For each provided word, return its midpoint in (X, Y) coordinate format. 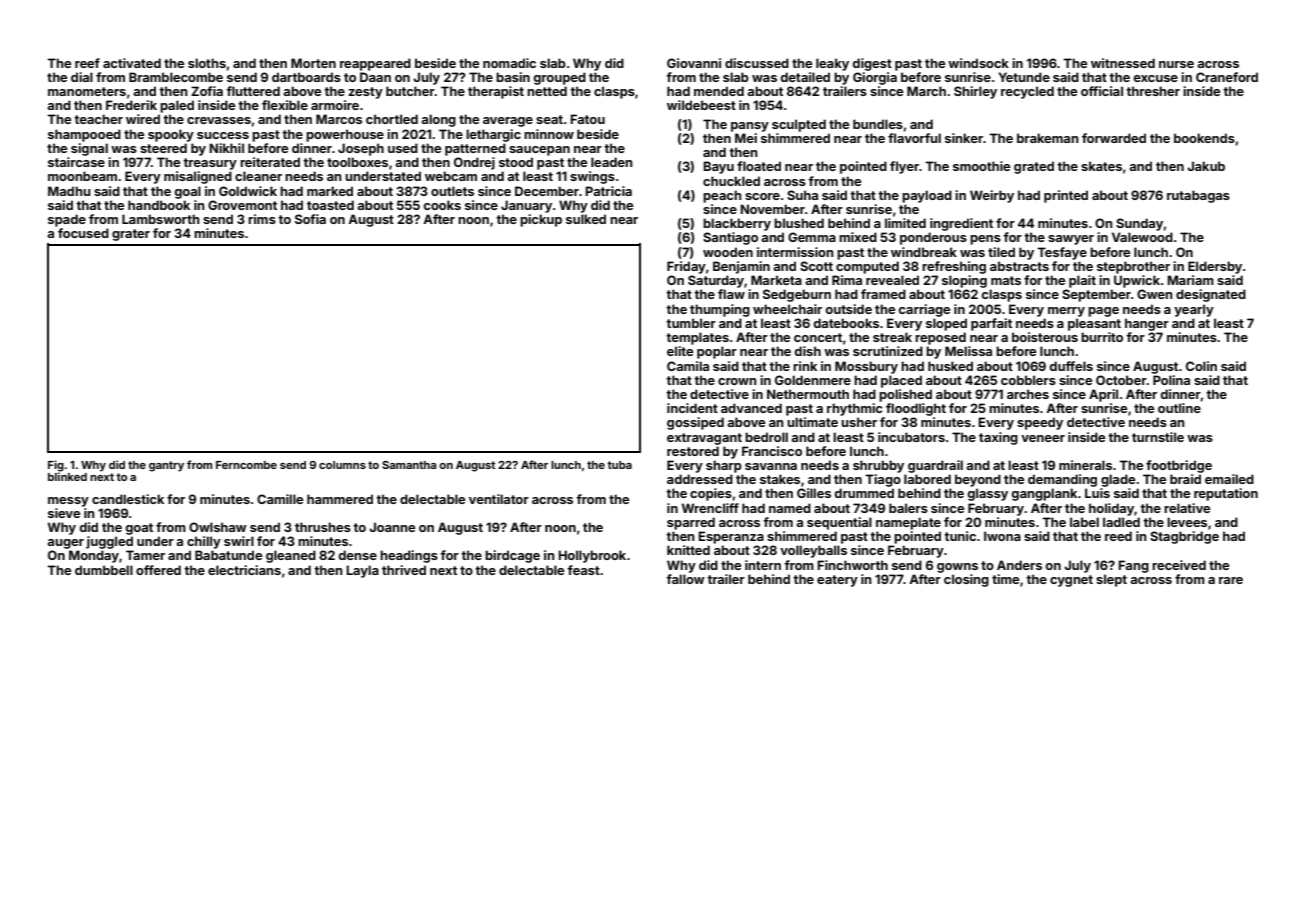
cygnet (1071, 581)
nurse (1176, 64)
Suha (802, 195)
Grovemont (242, 205)
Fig (56, 466)
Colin (1201, 366)
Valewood (1142, 237)
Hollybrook (592, 556)
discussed (757, 63)
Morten (313, 63)
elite (680, 351)
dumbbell (104, 570)
